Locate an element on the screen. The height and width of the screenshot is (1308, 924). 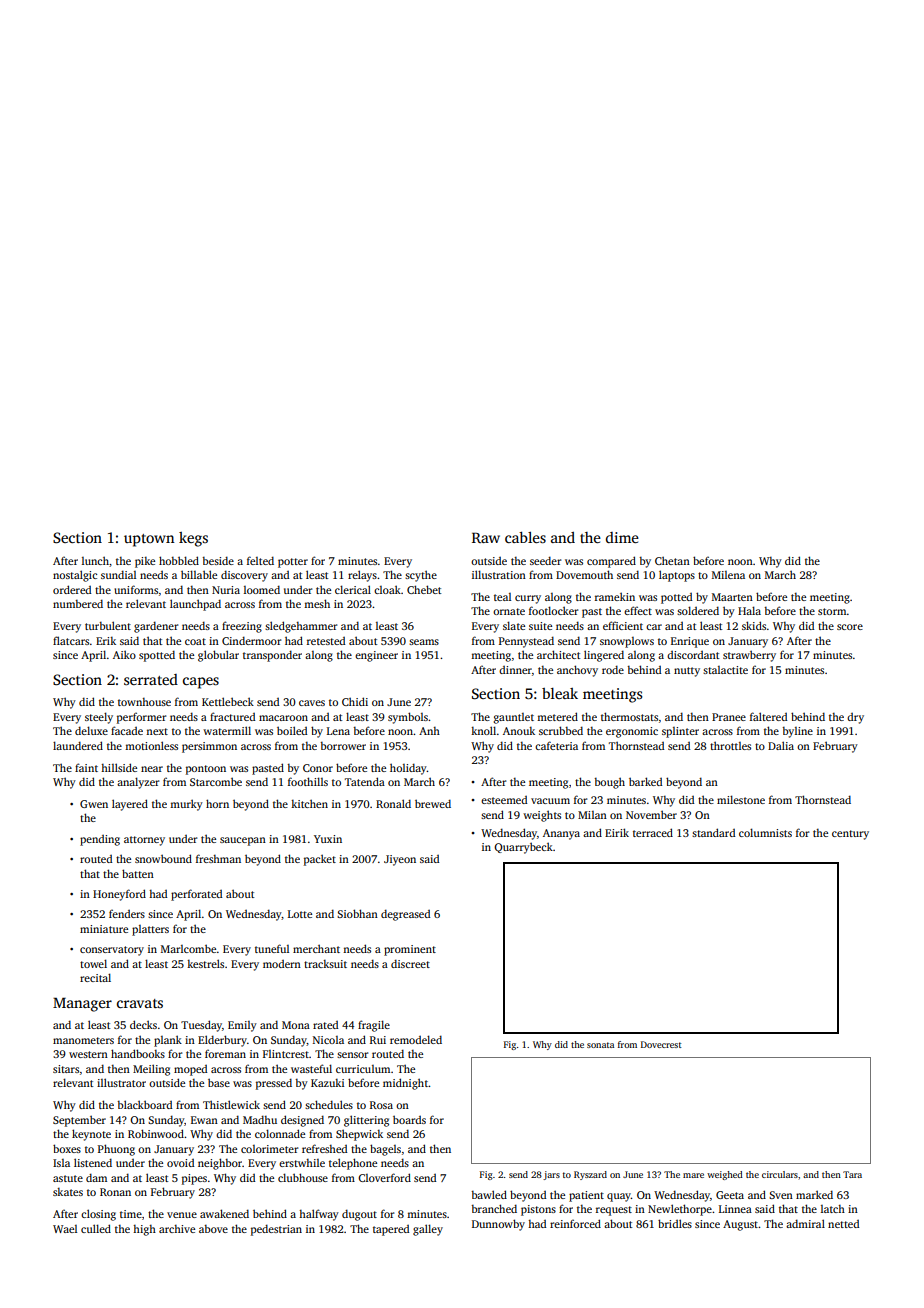
reinforced is located at coordinates (575, 1223).
